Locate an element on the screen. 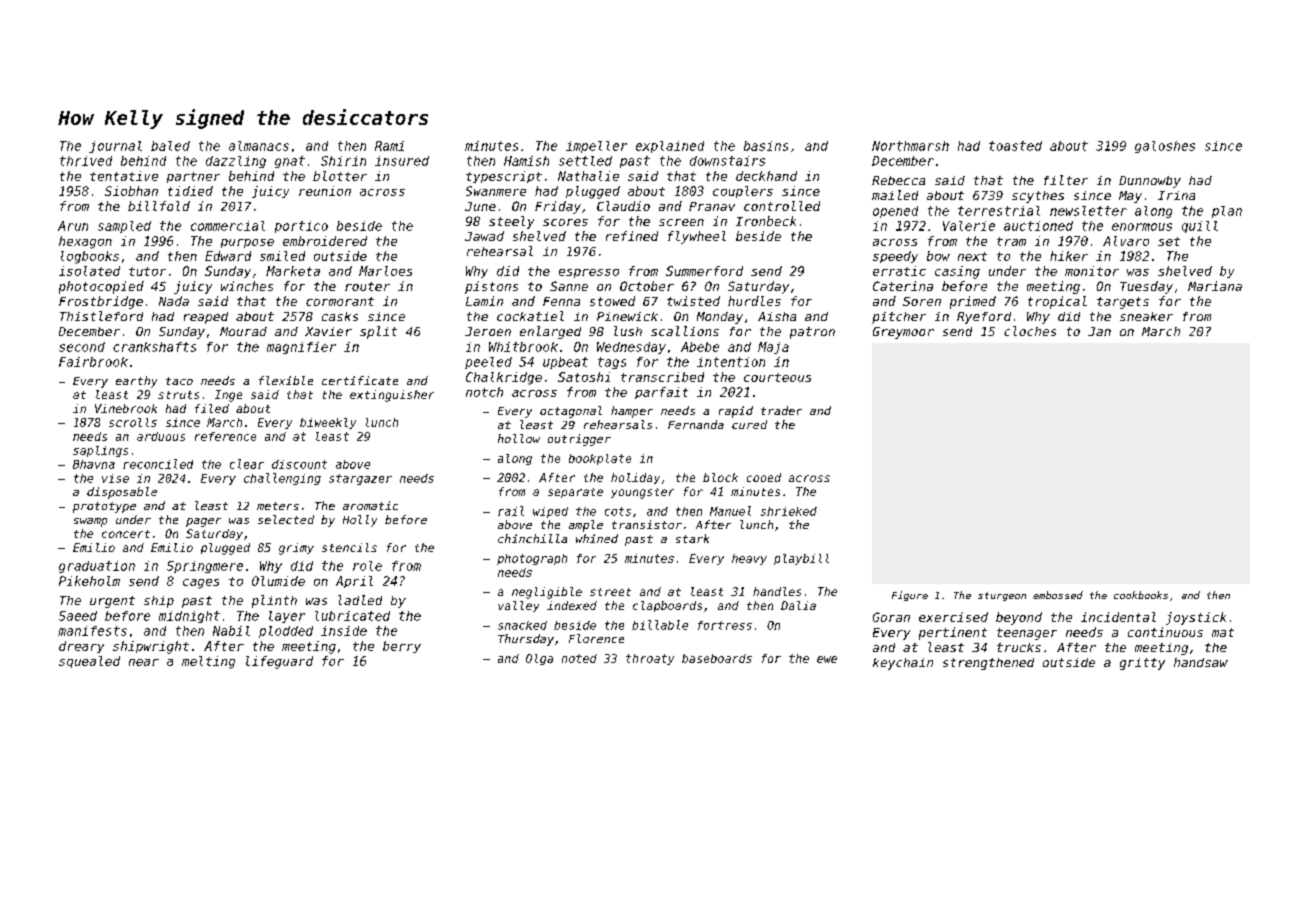 This screenshot has height=924, width=1308. separate is located at coordinates (575, 493).
